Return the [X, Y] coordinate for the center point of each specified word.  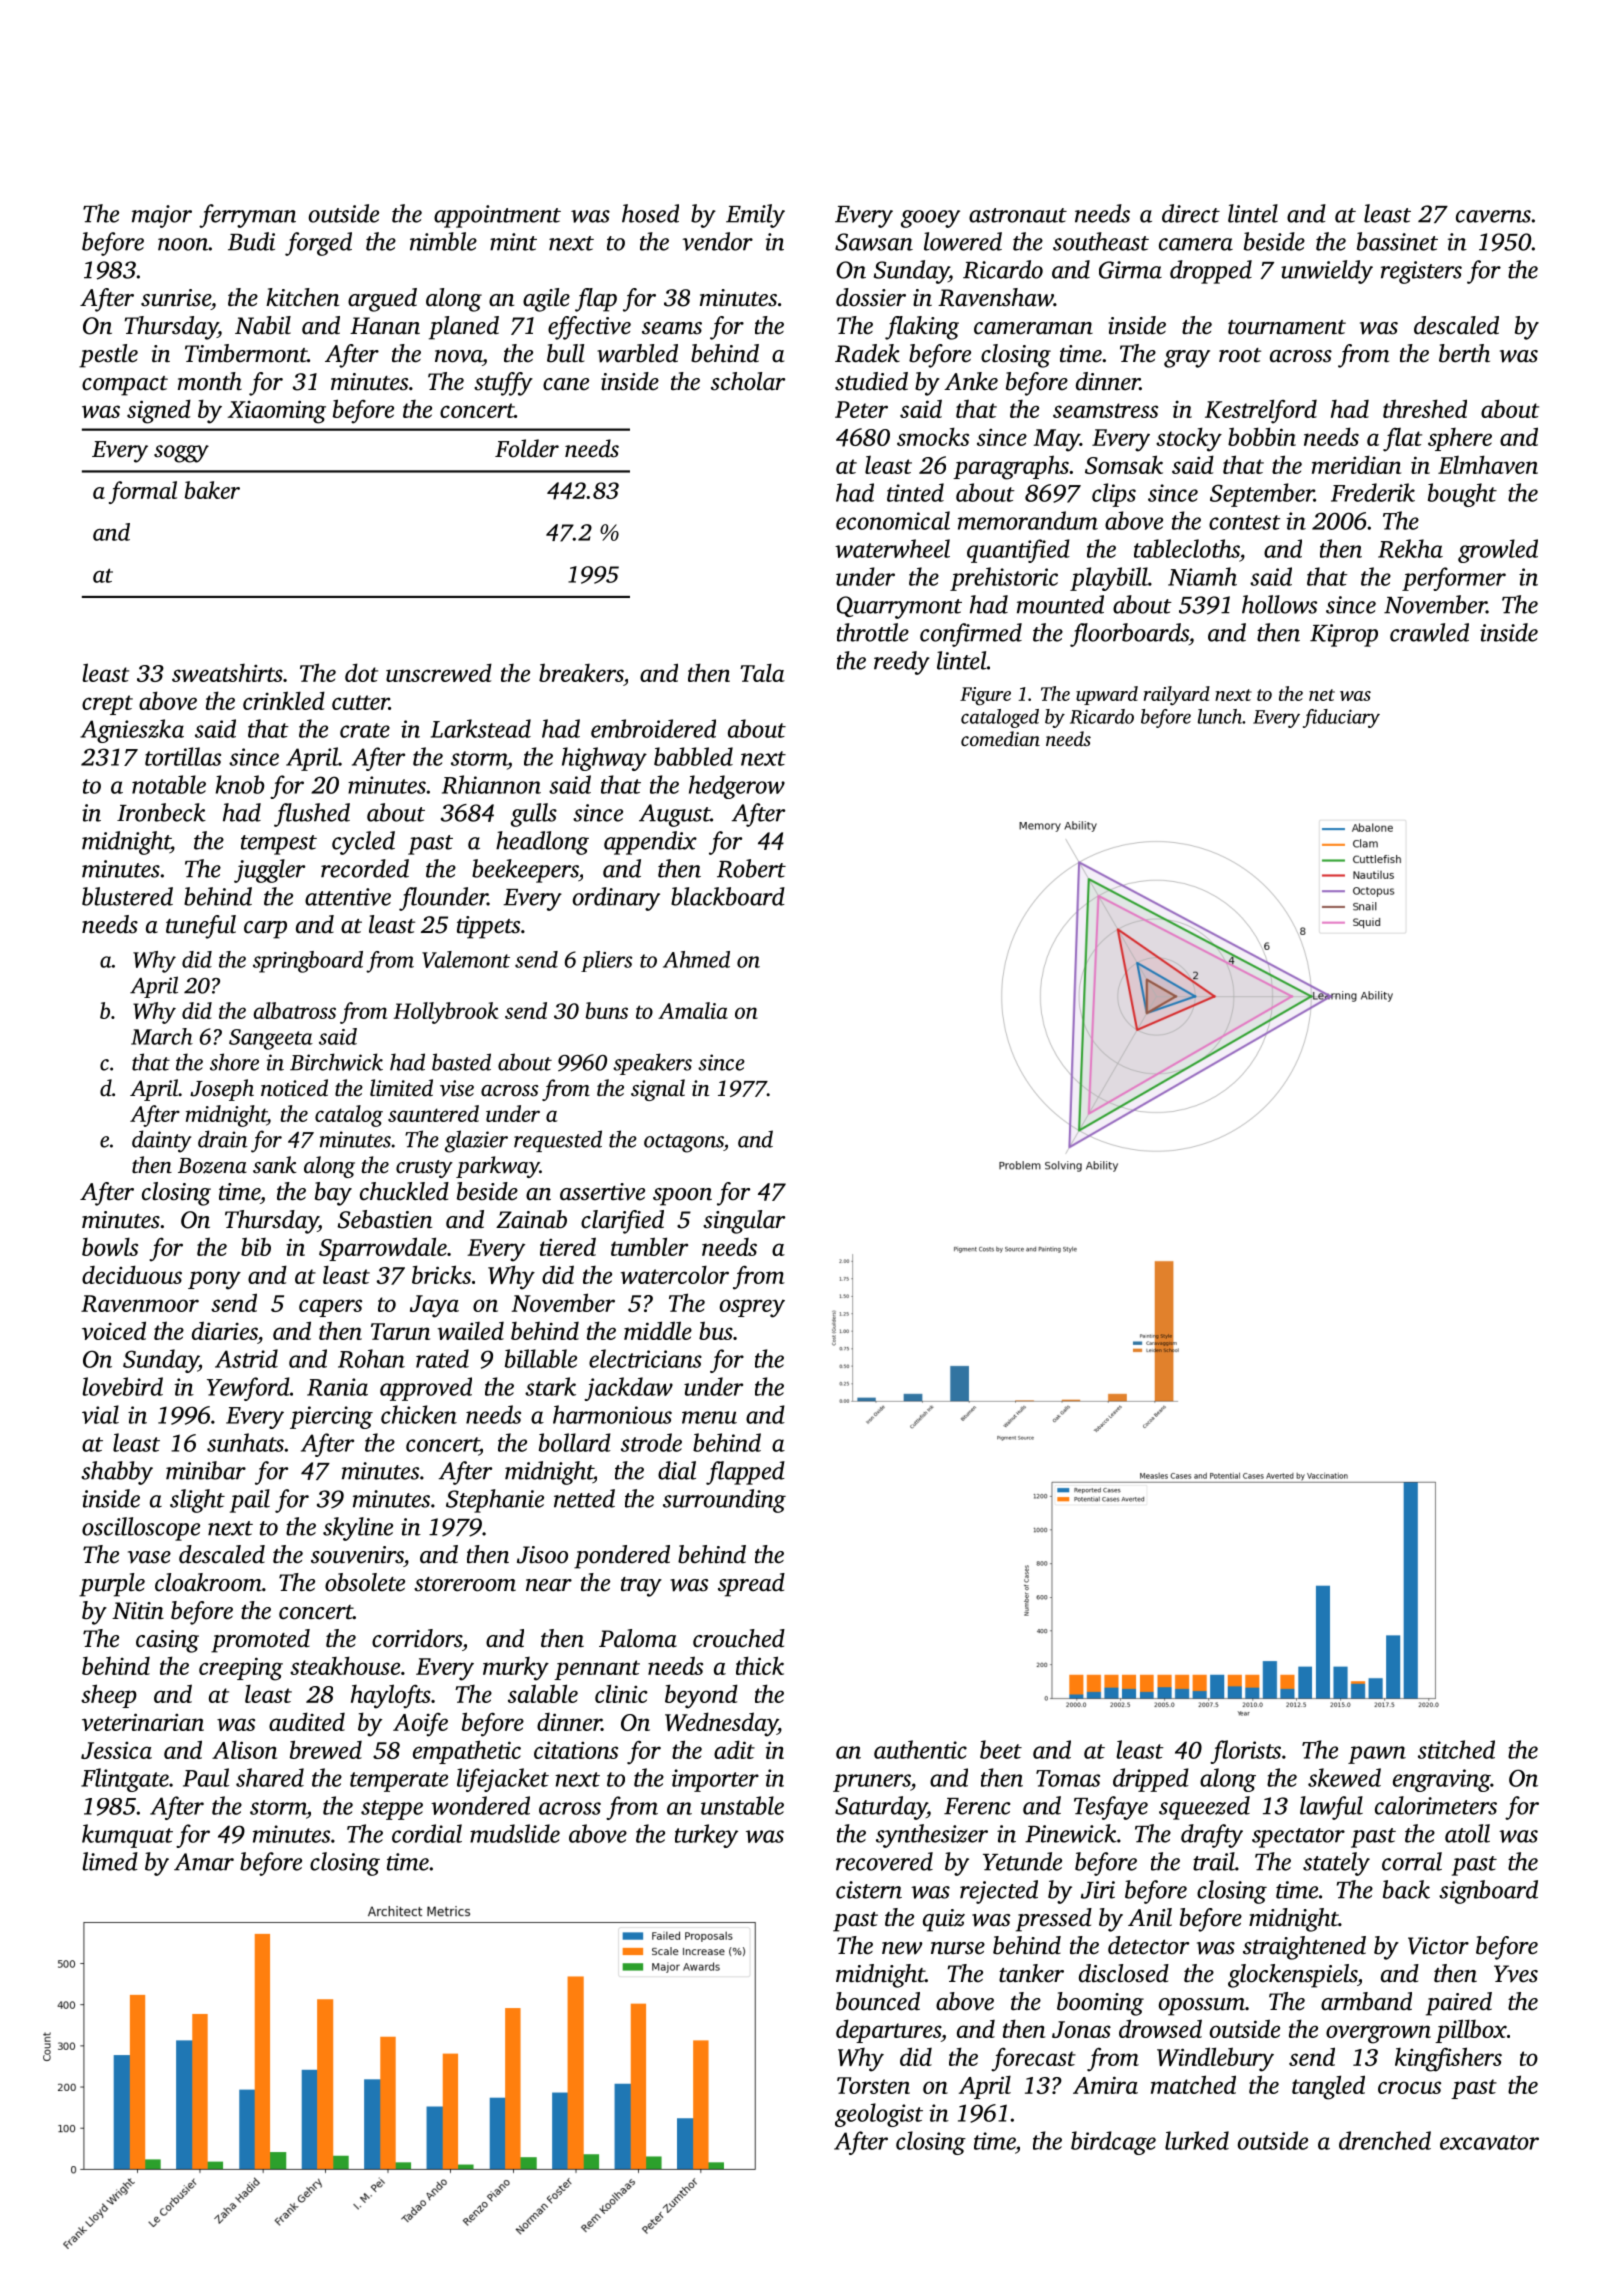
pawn [1377, 1755]
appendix [650, 843]
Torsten [873, 2085]
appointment [497, 216]
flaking [922, 328]
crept [107, 705]
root [1240, 355]
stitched [1456, 1749]
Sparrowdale [383, 1249]
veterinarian [143, 1722]
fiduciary [1341, 718]
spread [751, 1585]
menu [709, 1417]
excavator [1489, 2142]
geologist [879, 2115]
